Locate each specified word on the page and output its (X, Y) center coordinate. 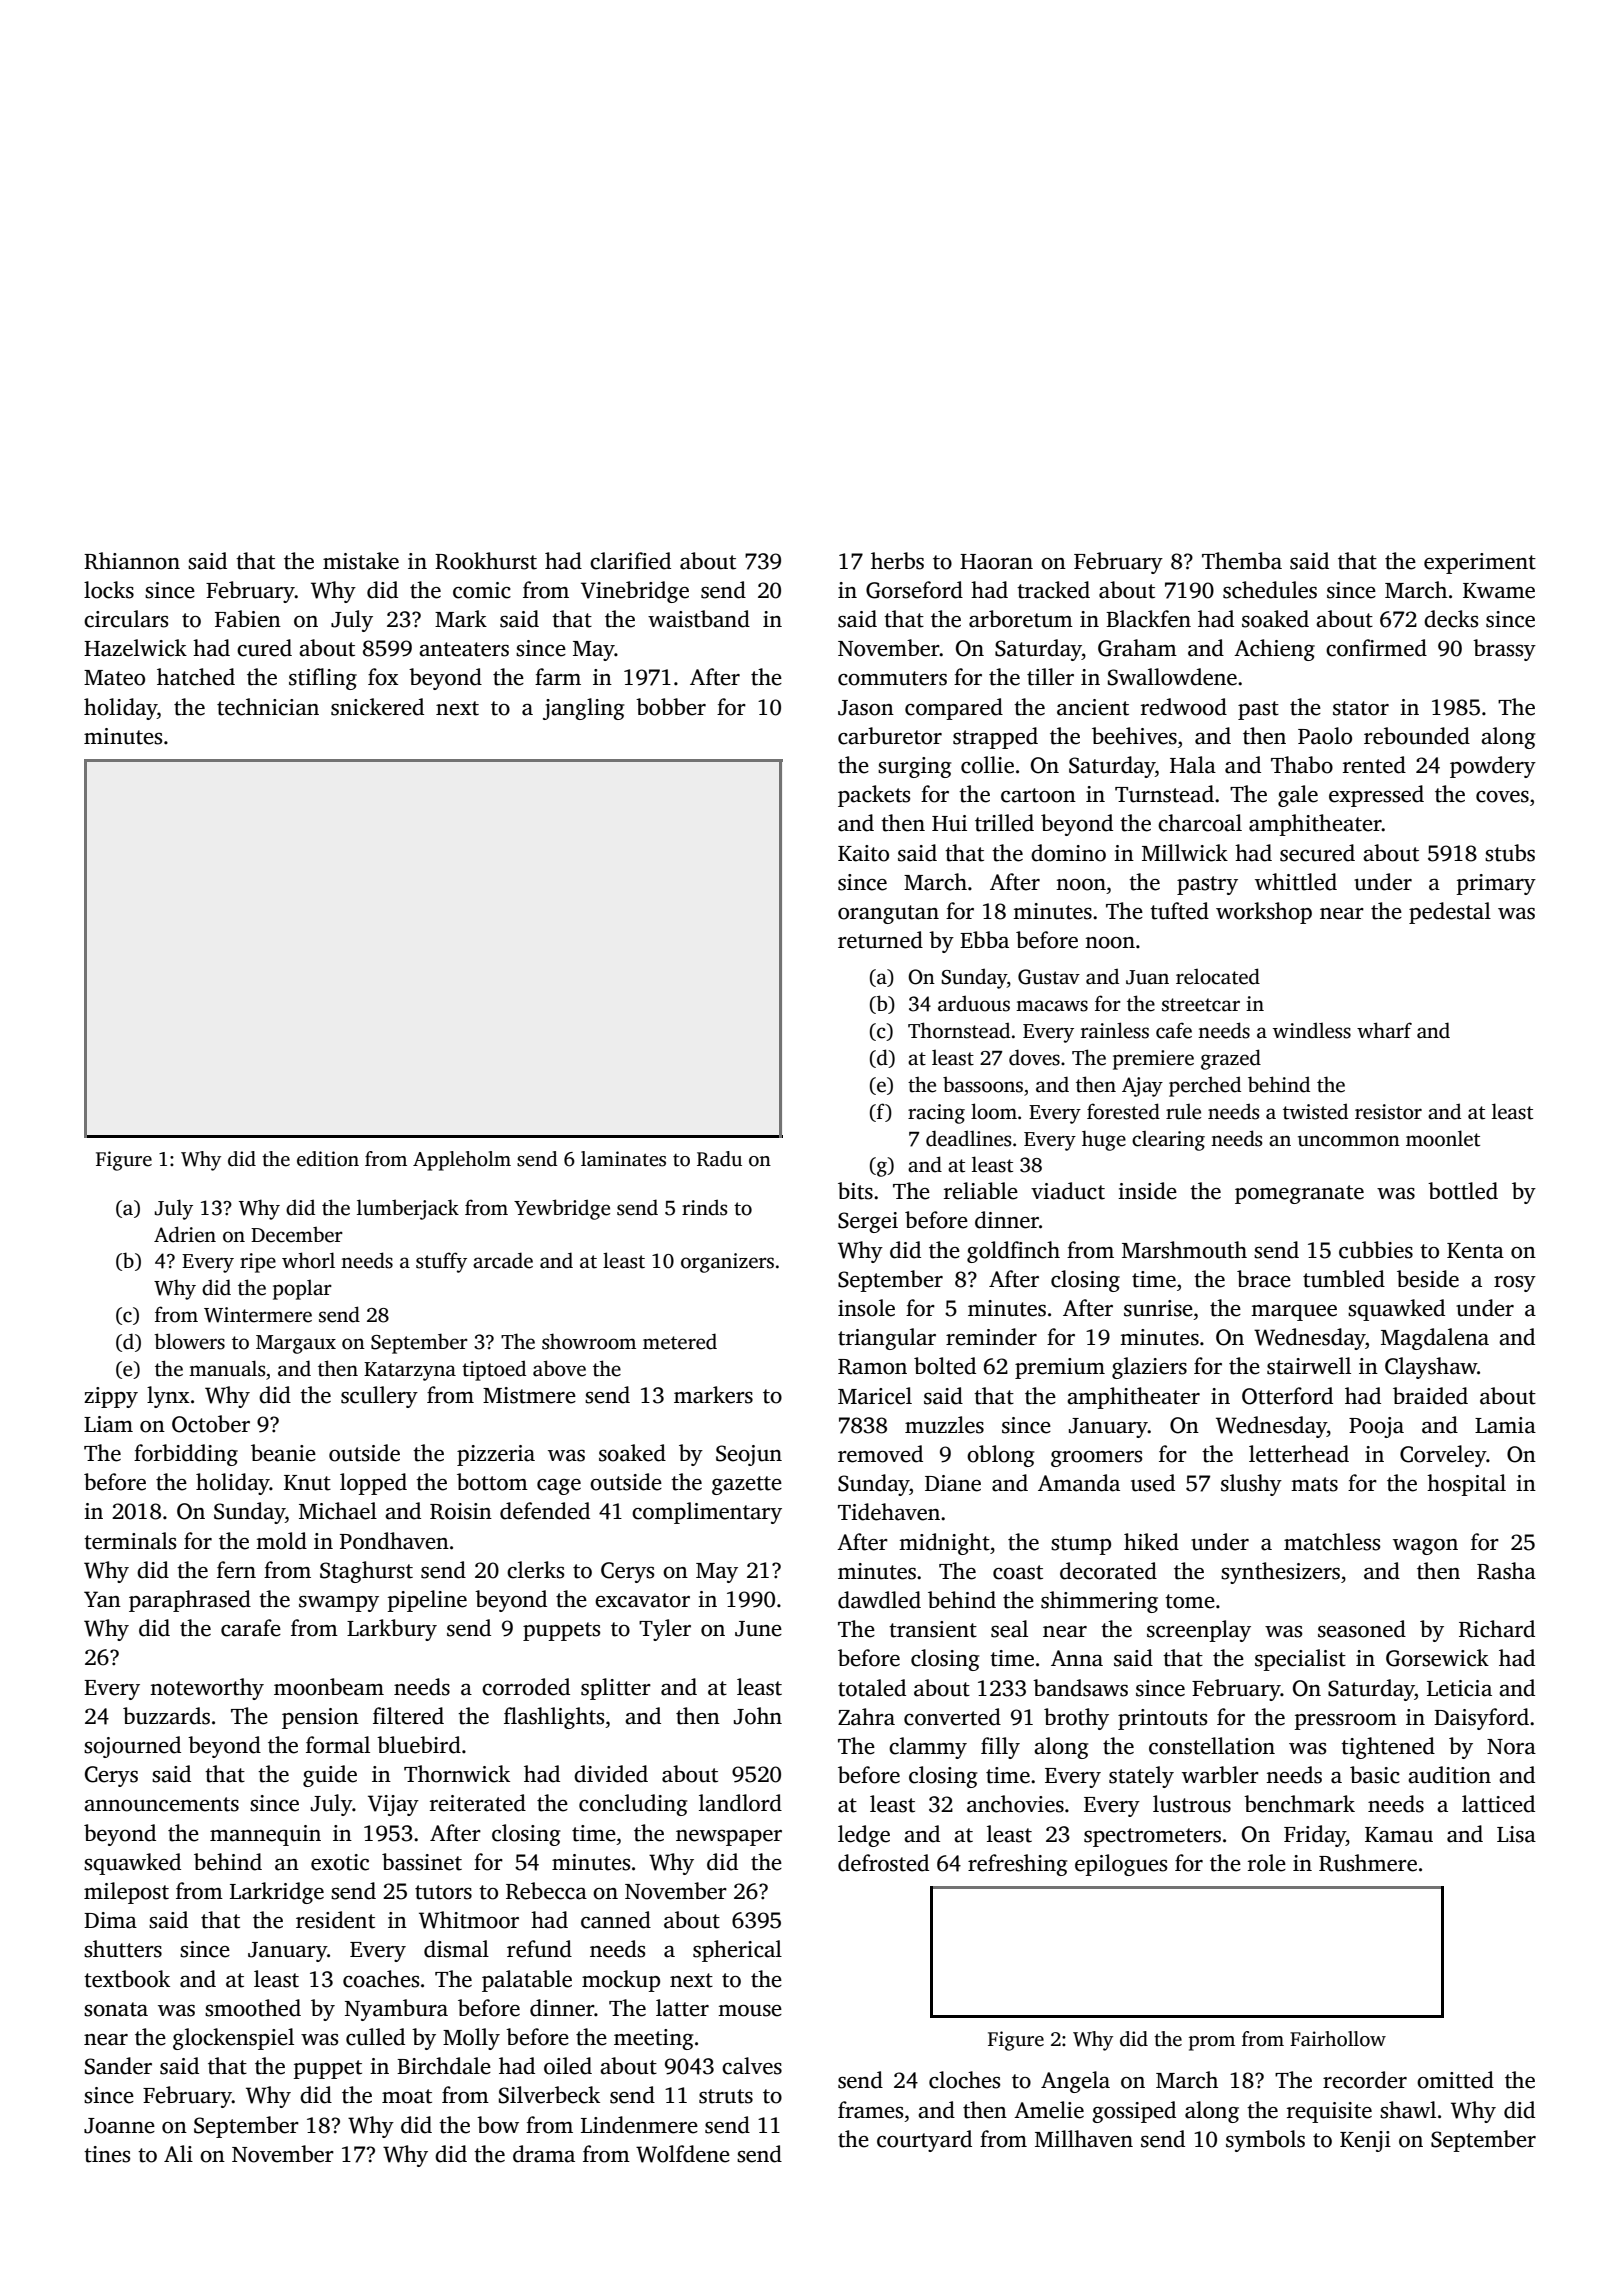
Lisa (1516, 1834)
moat (407, 2096)
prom (1212, 2043)
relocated (1218, 976)
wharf (1384, 1030)
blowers (189, 1341)
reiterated (478, 1803)
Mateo (114, 678)
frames (870, 2110)
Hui (949, 823)
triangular (887, 1339)
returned (880, 940)
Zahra (866, 1717)
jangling (583, 709)
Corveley (1443, 1456)
